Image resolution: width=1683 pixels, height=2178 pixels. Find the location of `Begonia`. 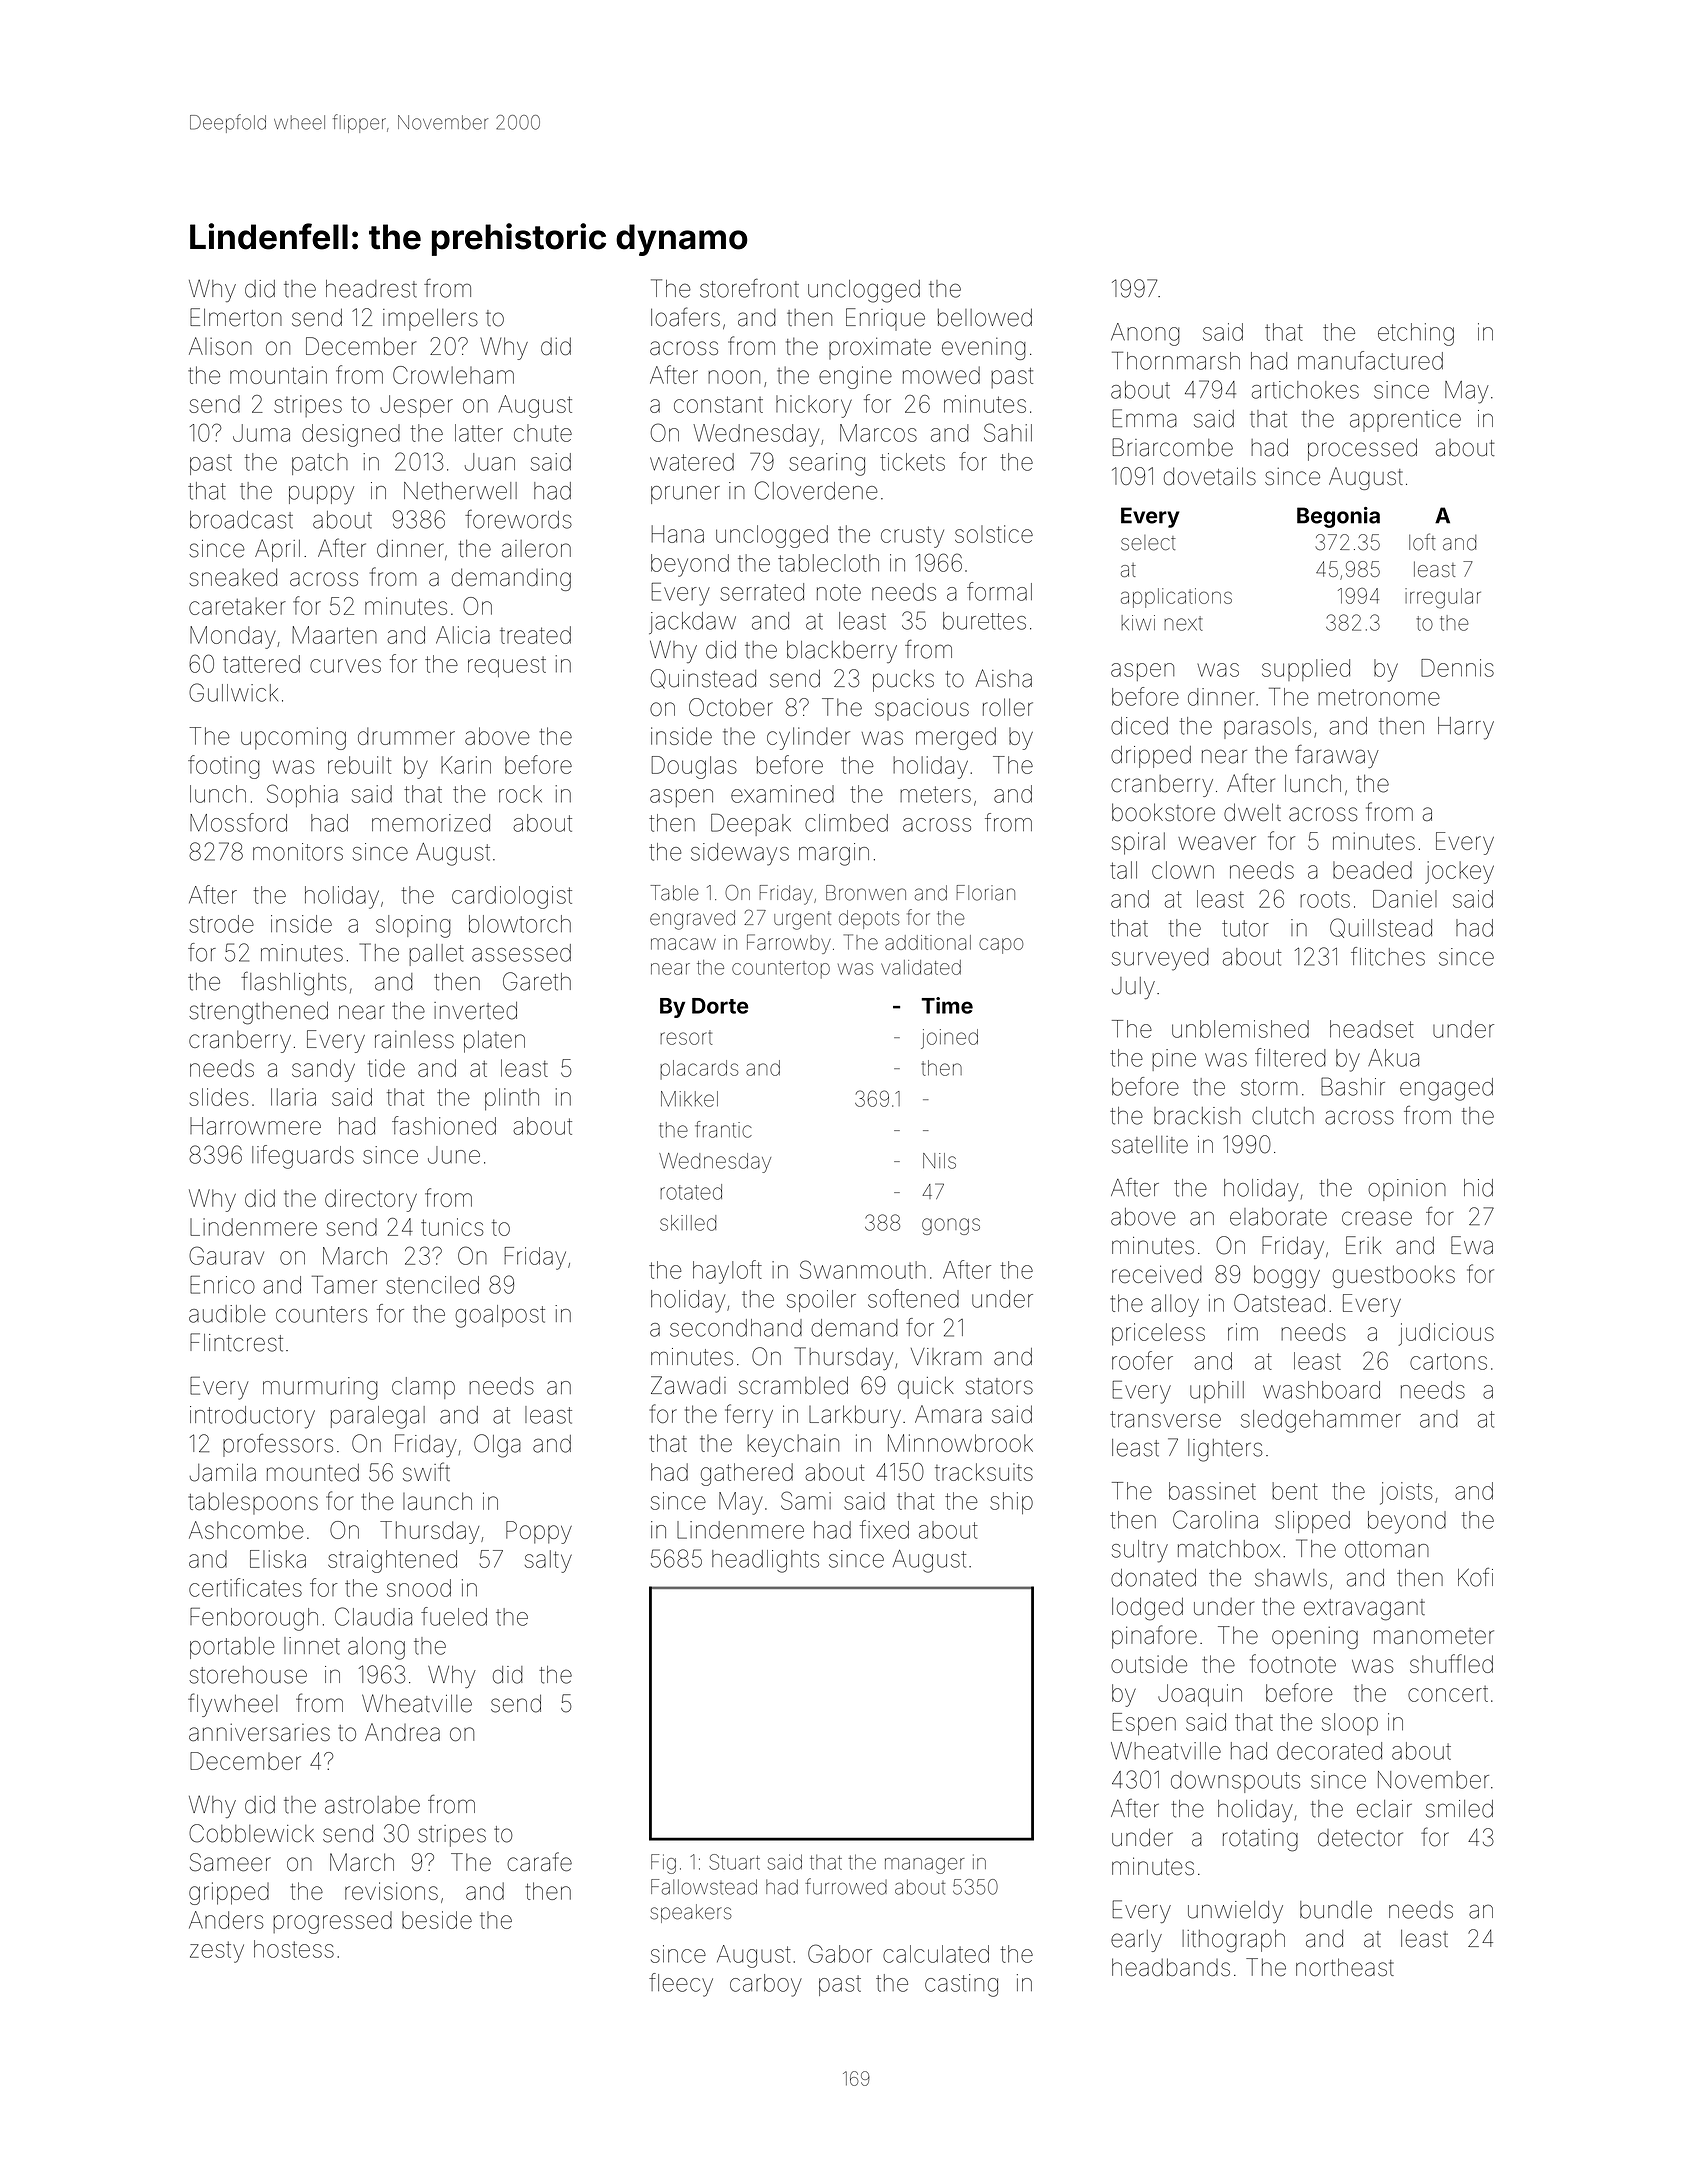

Begonia is located at coordinates (1338, 517).
